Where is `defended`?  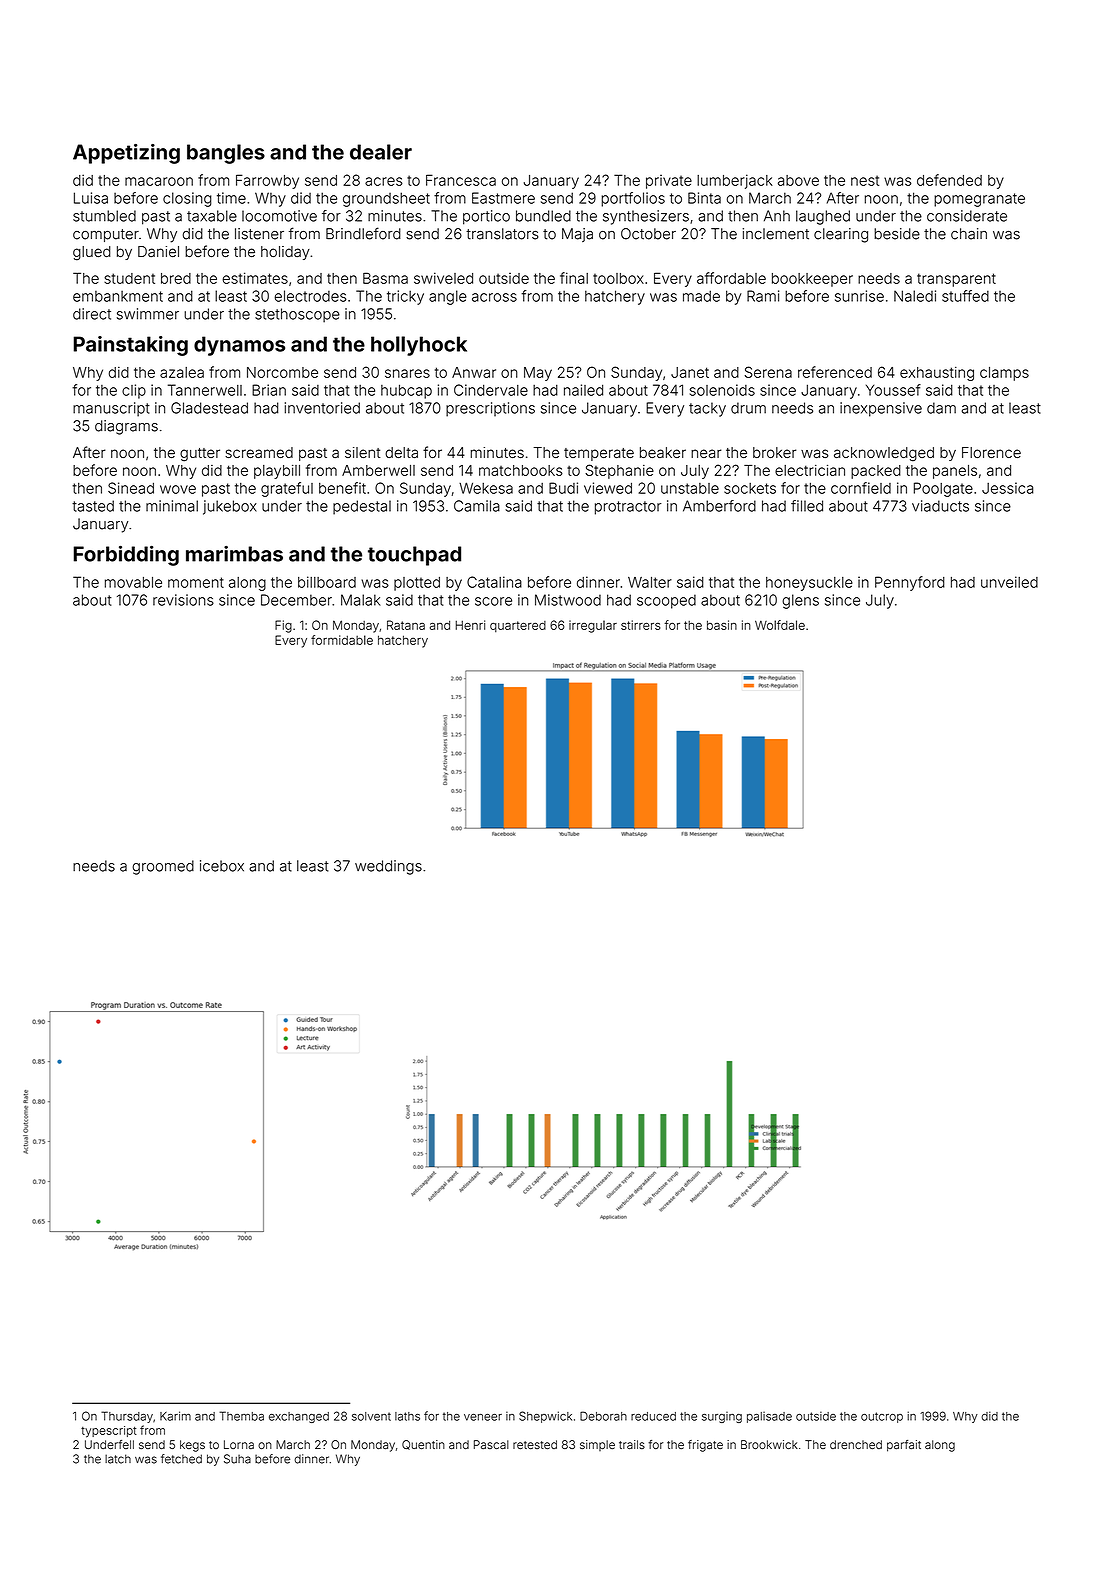 defended is located at coordinates (949, 180).
